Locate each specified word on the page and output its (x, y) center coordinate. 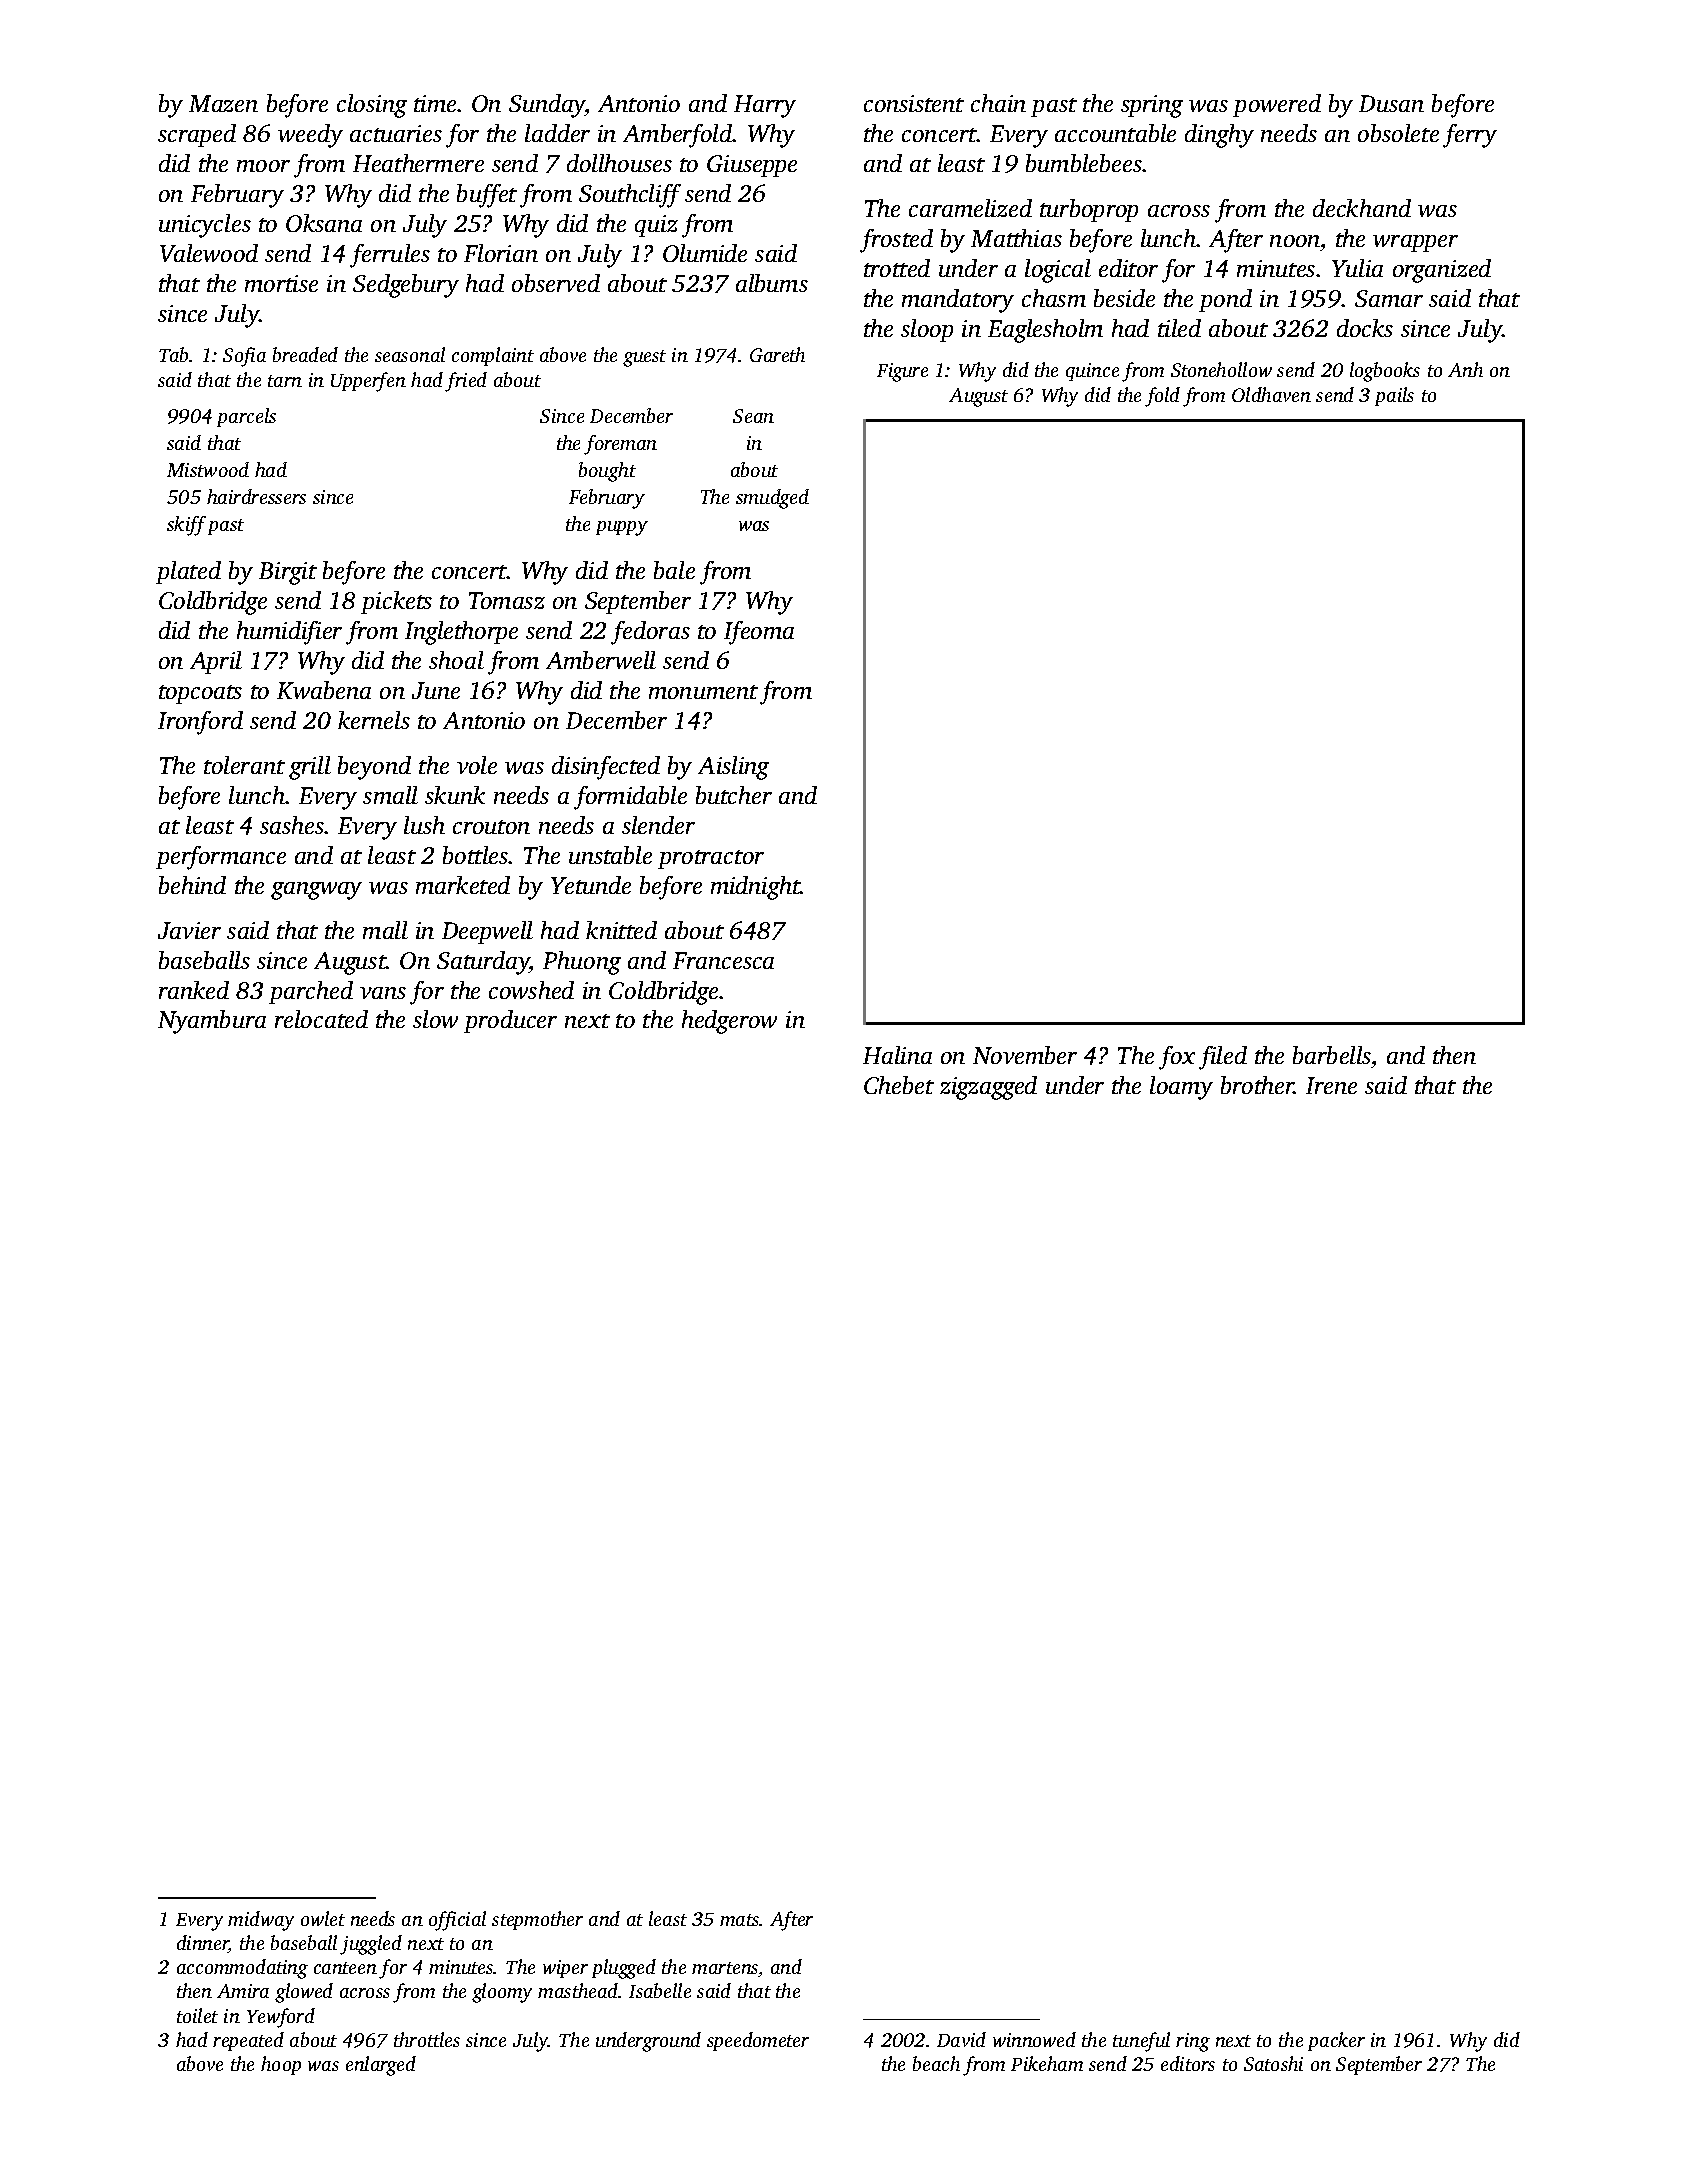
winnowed (1034, 2039)
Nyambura (212, 1022)
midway (261, 1921)
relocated (321, 1019)
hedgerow (729, 1022)
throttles (427, 2039)
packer (1336, 2041)
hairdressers (256, 496)
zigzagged (988, 1088)
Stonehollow (1221, 369)
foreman (620, 445)
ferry (1470, 136)
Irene (1331, 1085)
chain (998, 103)
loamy (1181, 1088)
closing (372, 106)
